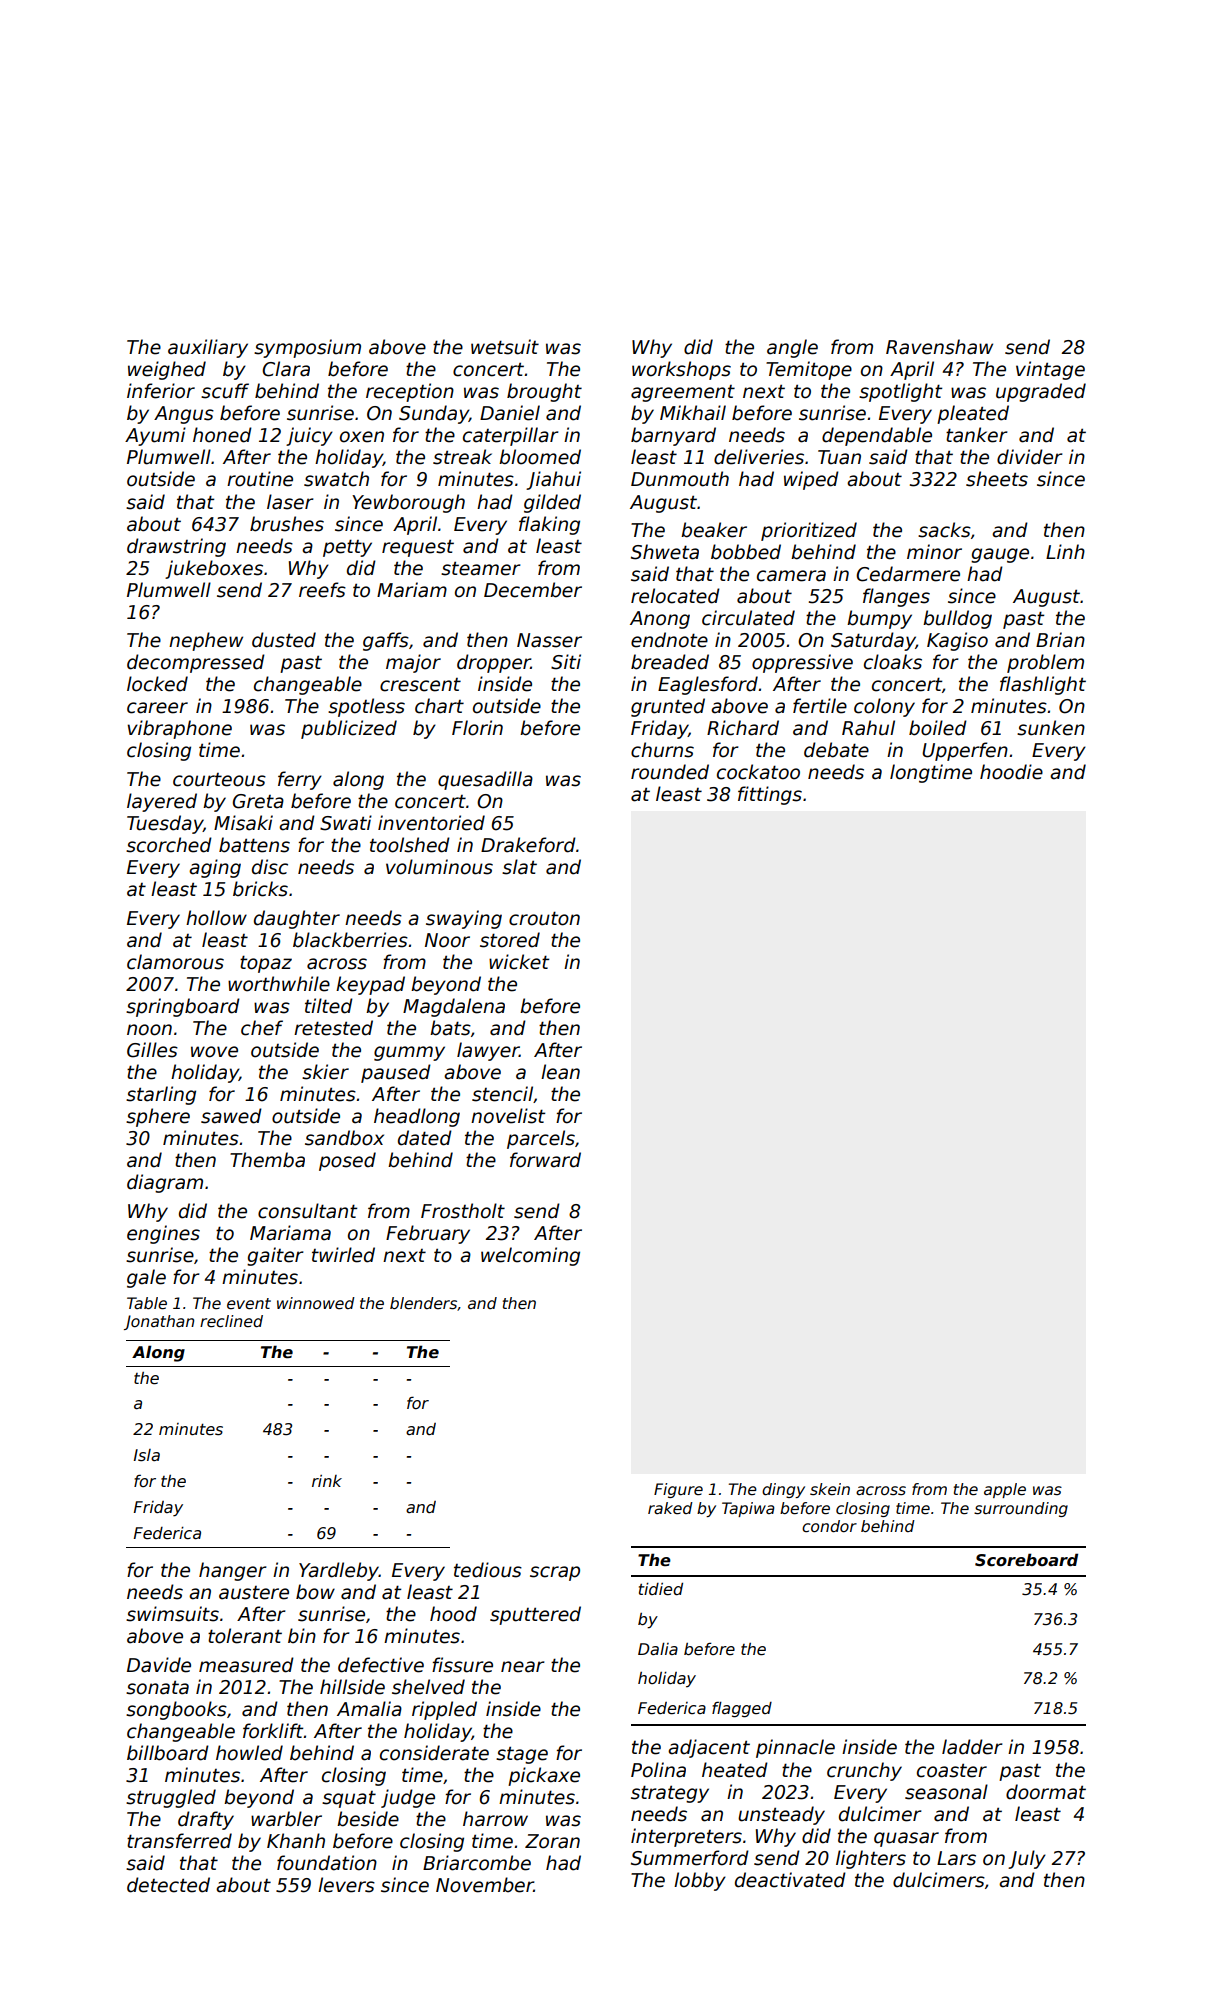 This image has width=1212, height=1997. I want to click on scrap, so click(555, 1573).
